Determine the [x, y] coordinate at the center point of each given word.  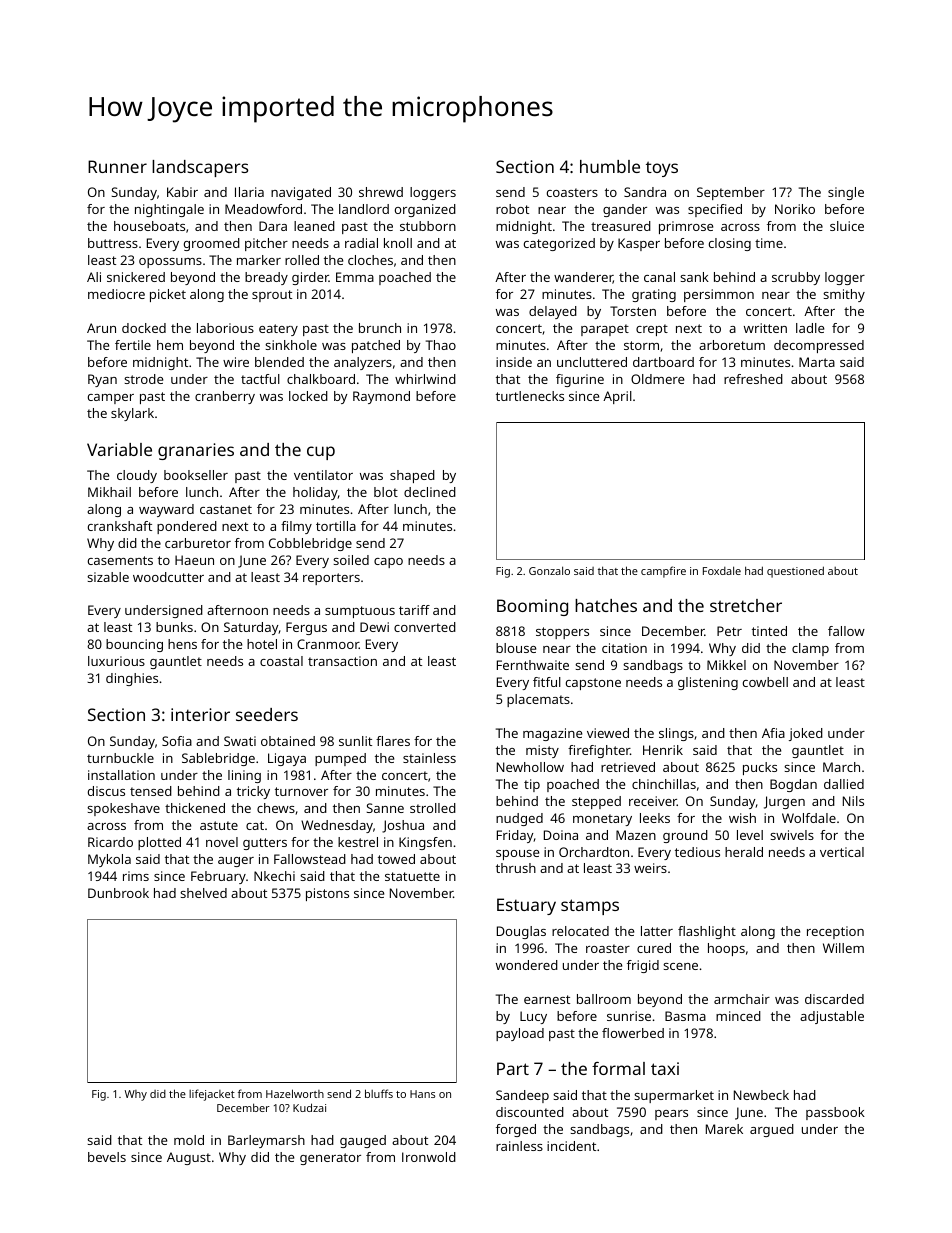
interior [200, 714]
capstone [593, 684]
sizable [108, 577]
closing [730, 244]
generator [330, 1159]
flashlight [707, 932]
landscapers [200, 168]
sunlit [355, 741]
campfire [663, 572]
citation [624, 648]
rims [136, 876]
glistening [708, 683]
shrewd [381, 192]
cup [321, 453]
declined [430, 492]
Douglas [521, 932]
